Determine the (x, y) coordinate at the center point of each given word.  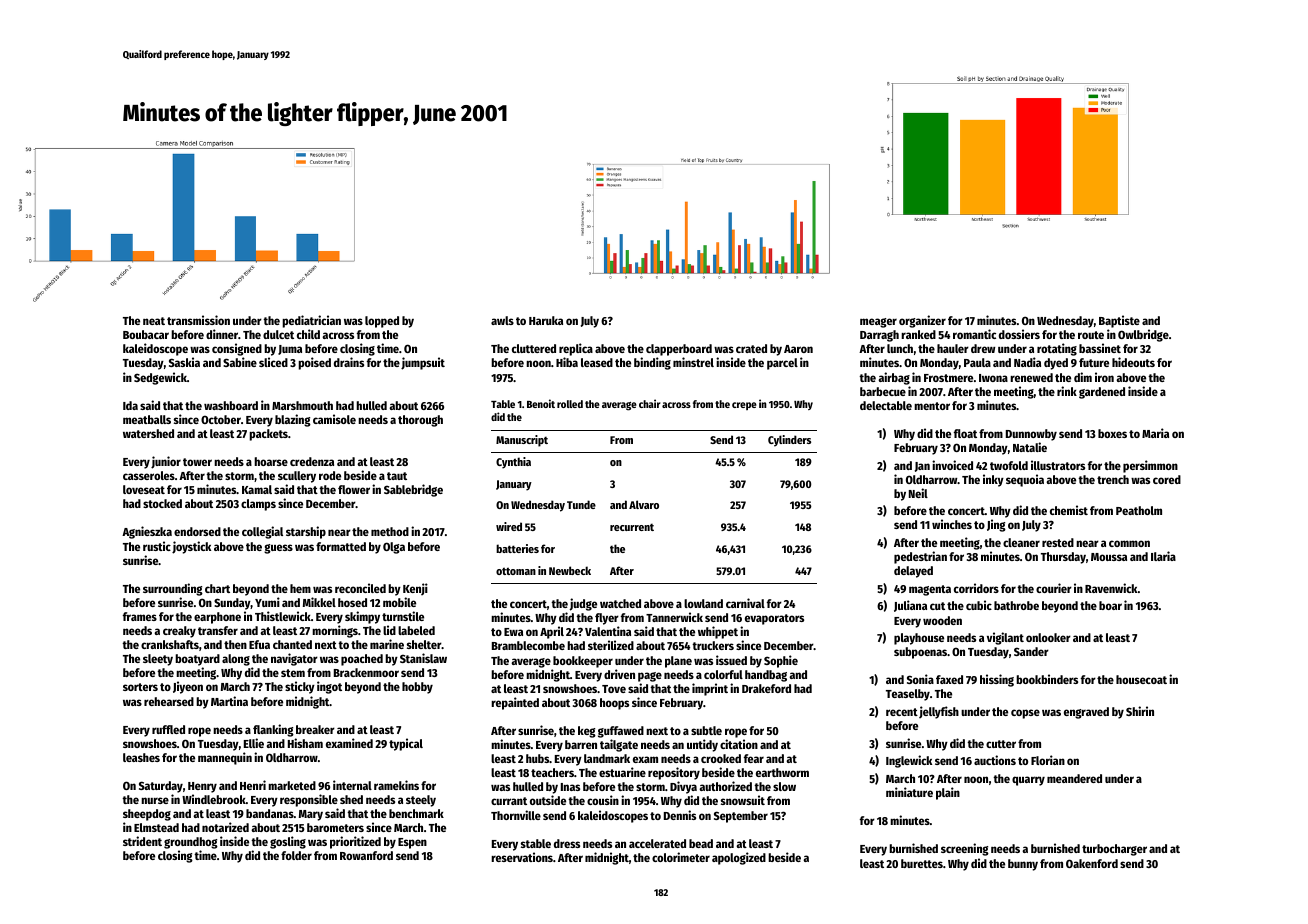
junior (166, 462)
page (650, 677)
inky (993, 480)
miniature (909, 792)
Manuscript (522, 441)
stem (293, 673)
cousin (603, 800)
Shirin (1140, 711)
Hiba (567, 362)
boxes (1112, 433)
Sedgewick (160, 378)
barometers (335, 827)
